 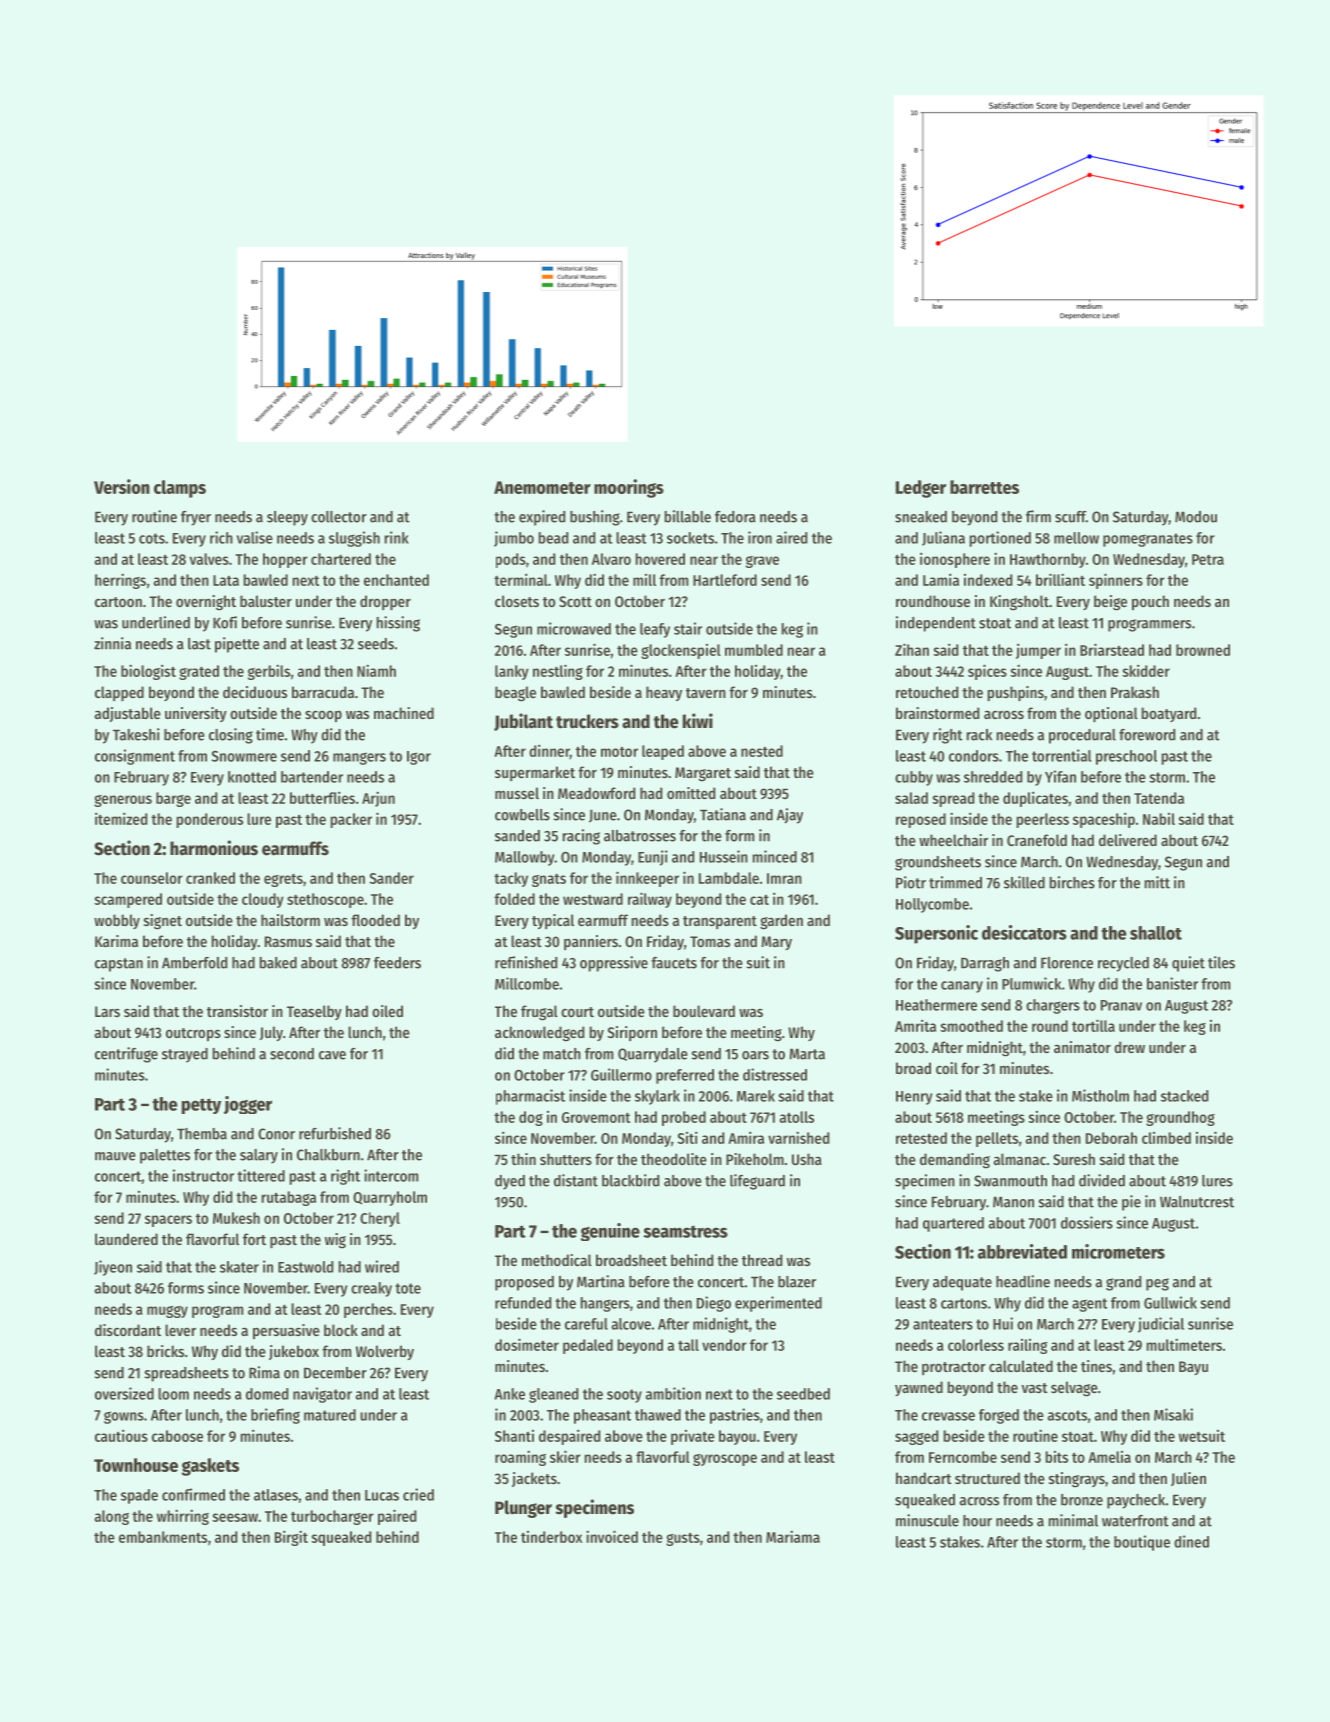 What do you see at coordinates (1169, 714) in the screenshot?
I see `boatyard` at bounding box center [1169, 714].
